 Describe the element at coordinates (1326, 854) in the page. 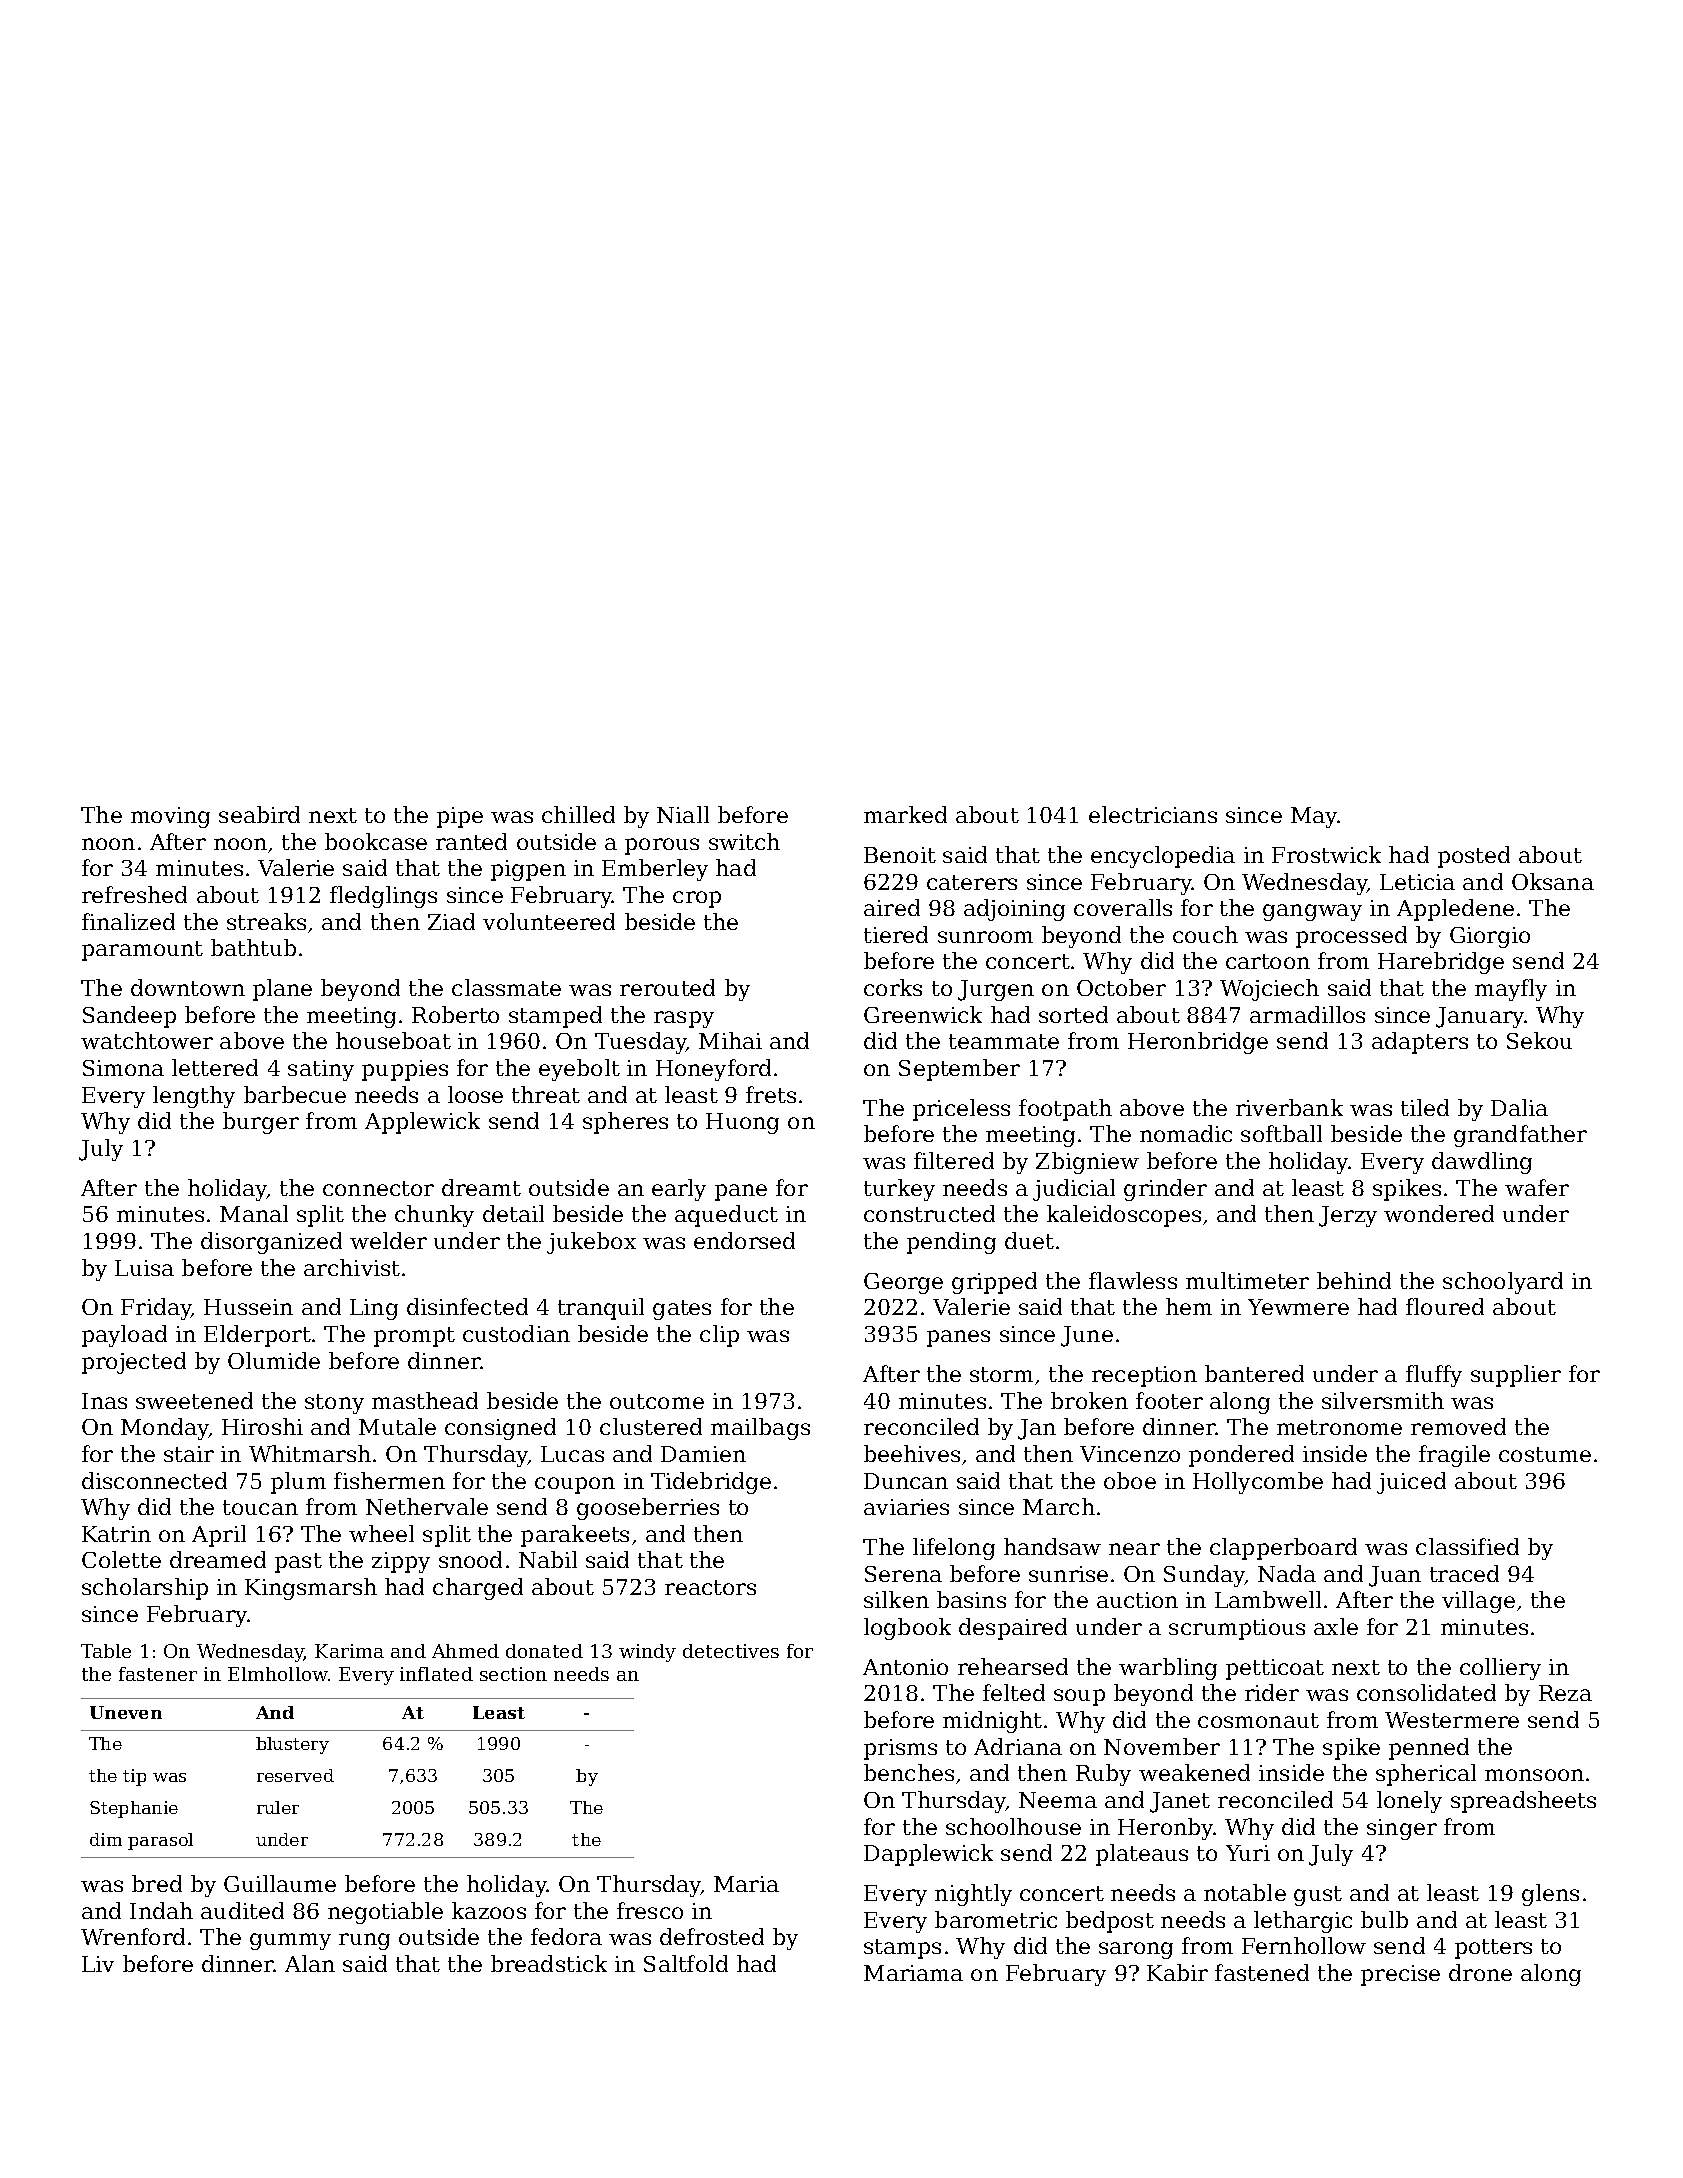

I see `Frostwick` at that location.
